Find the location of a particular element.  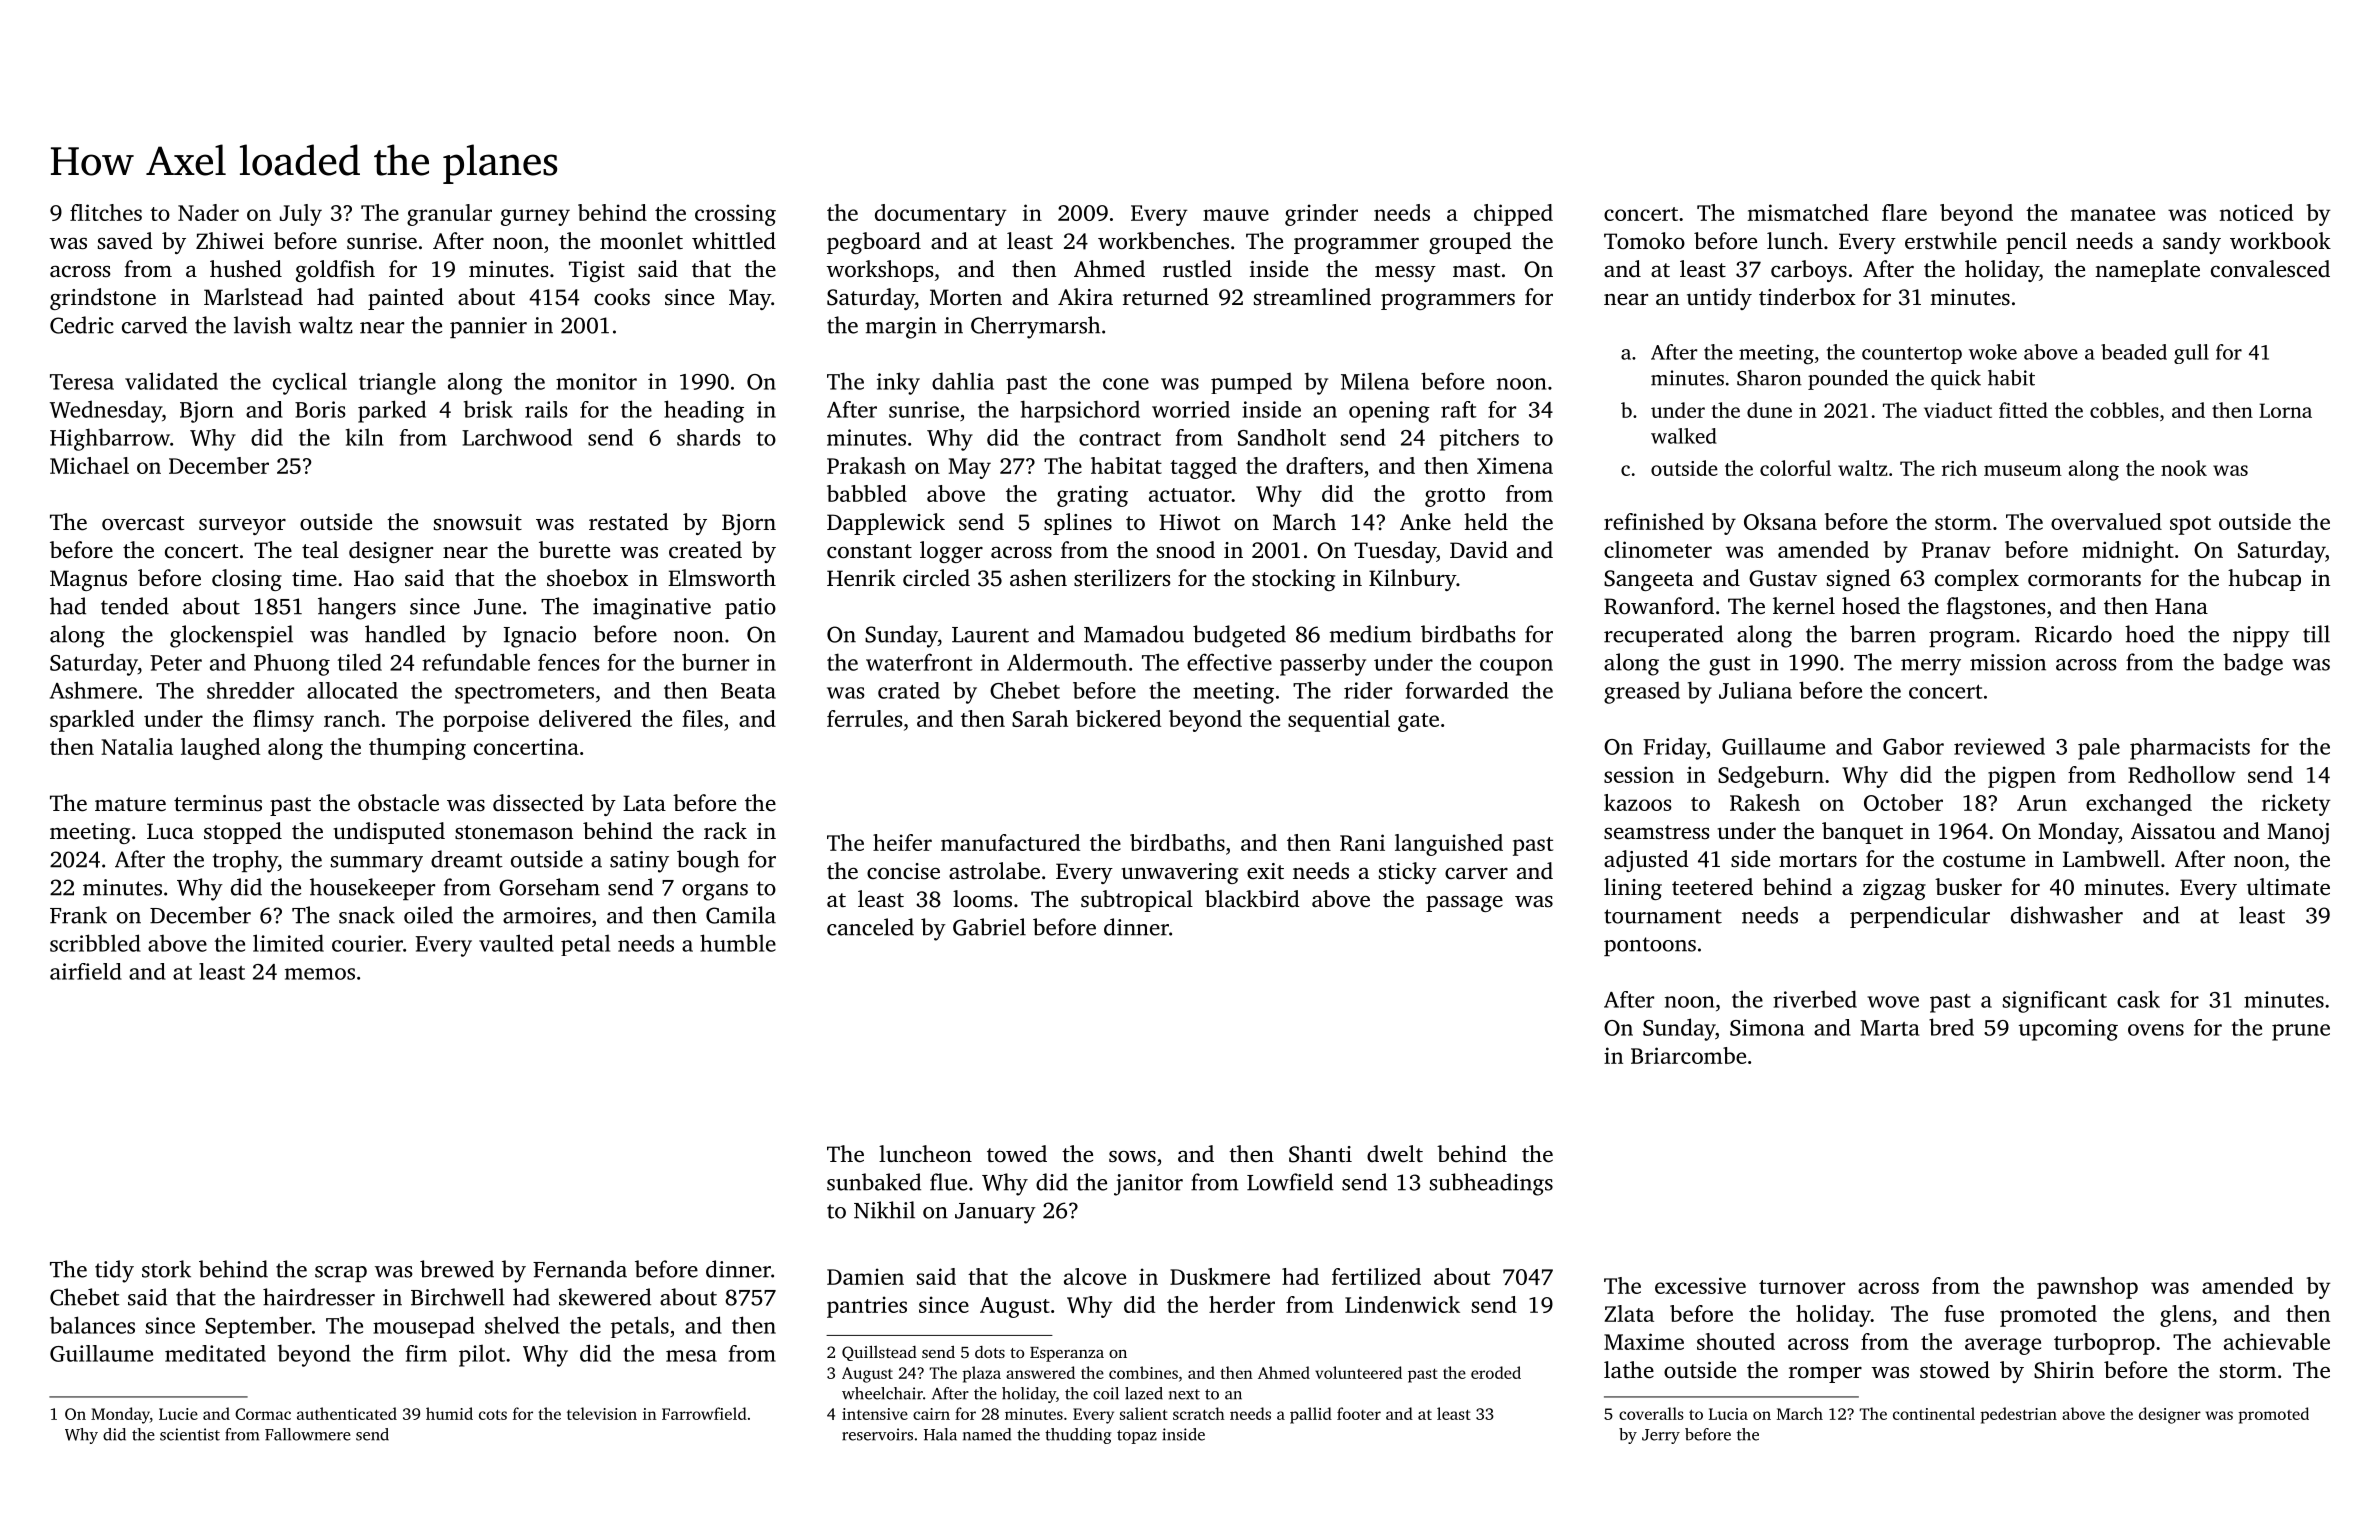

spot is located at coordinates (2190, 525).
